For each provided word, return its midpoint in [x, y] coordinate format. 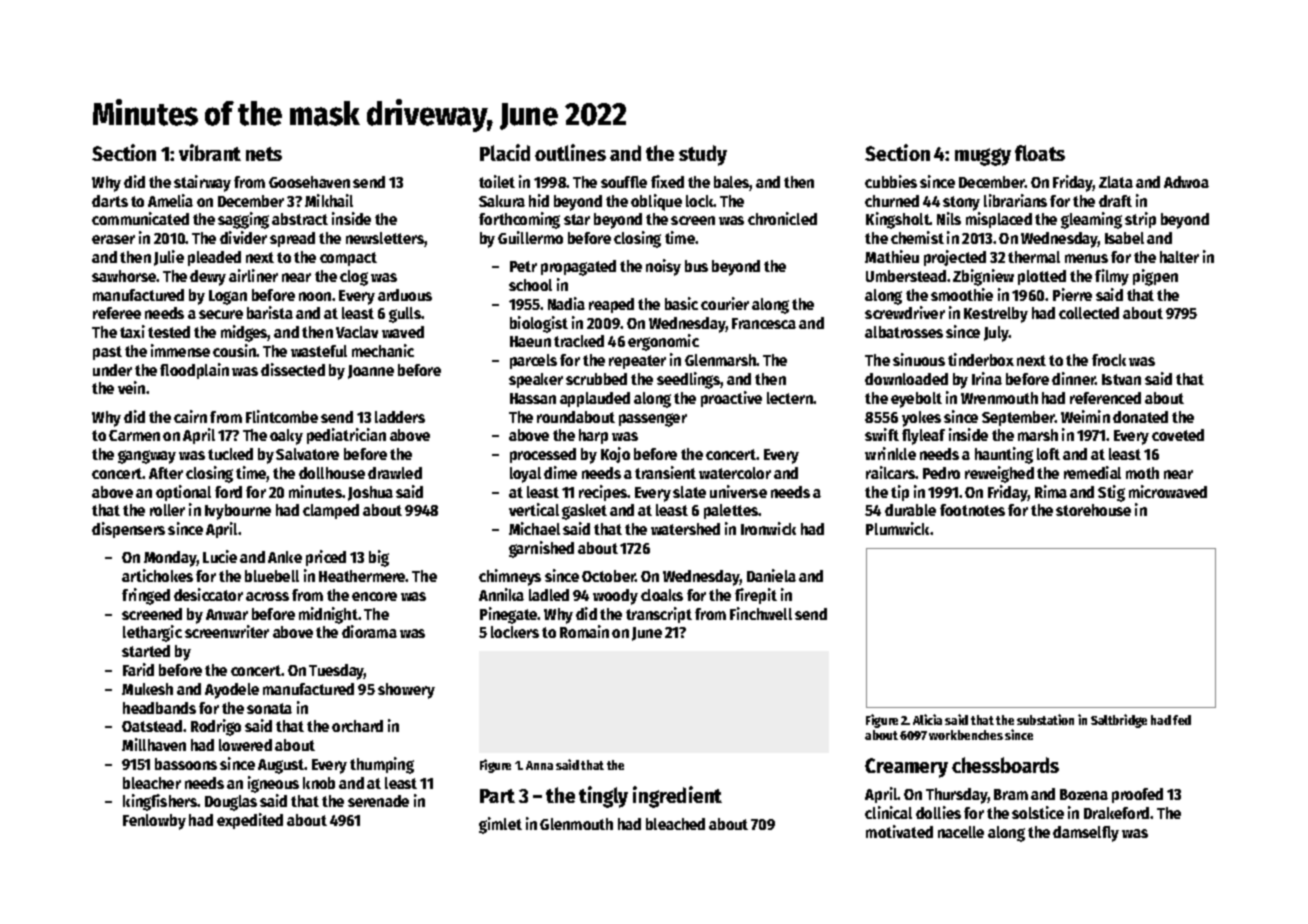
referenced [1105, 398]
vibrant [210, 152]
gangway [147, 457]
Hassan [533, 398]
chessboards [1005, 765]
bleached [675, 824]
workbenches [966, 735]
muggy [983, 157]
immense [180, 350]
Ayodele [232, 691]
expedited [250, 821]
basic [681, 303]
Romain [584, 631]
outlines [570, 152]
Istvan [1121, 379]
